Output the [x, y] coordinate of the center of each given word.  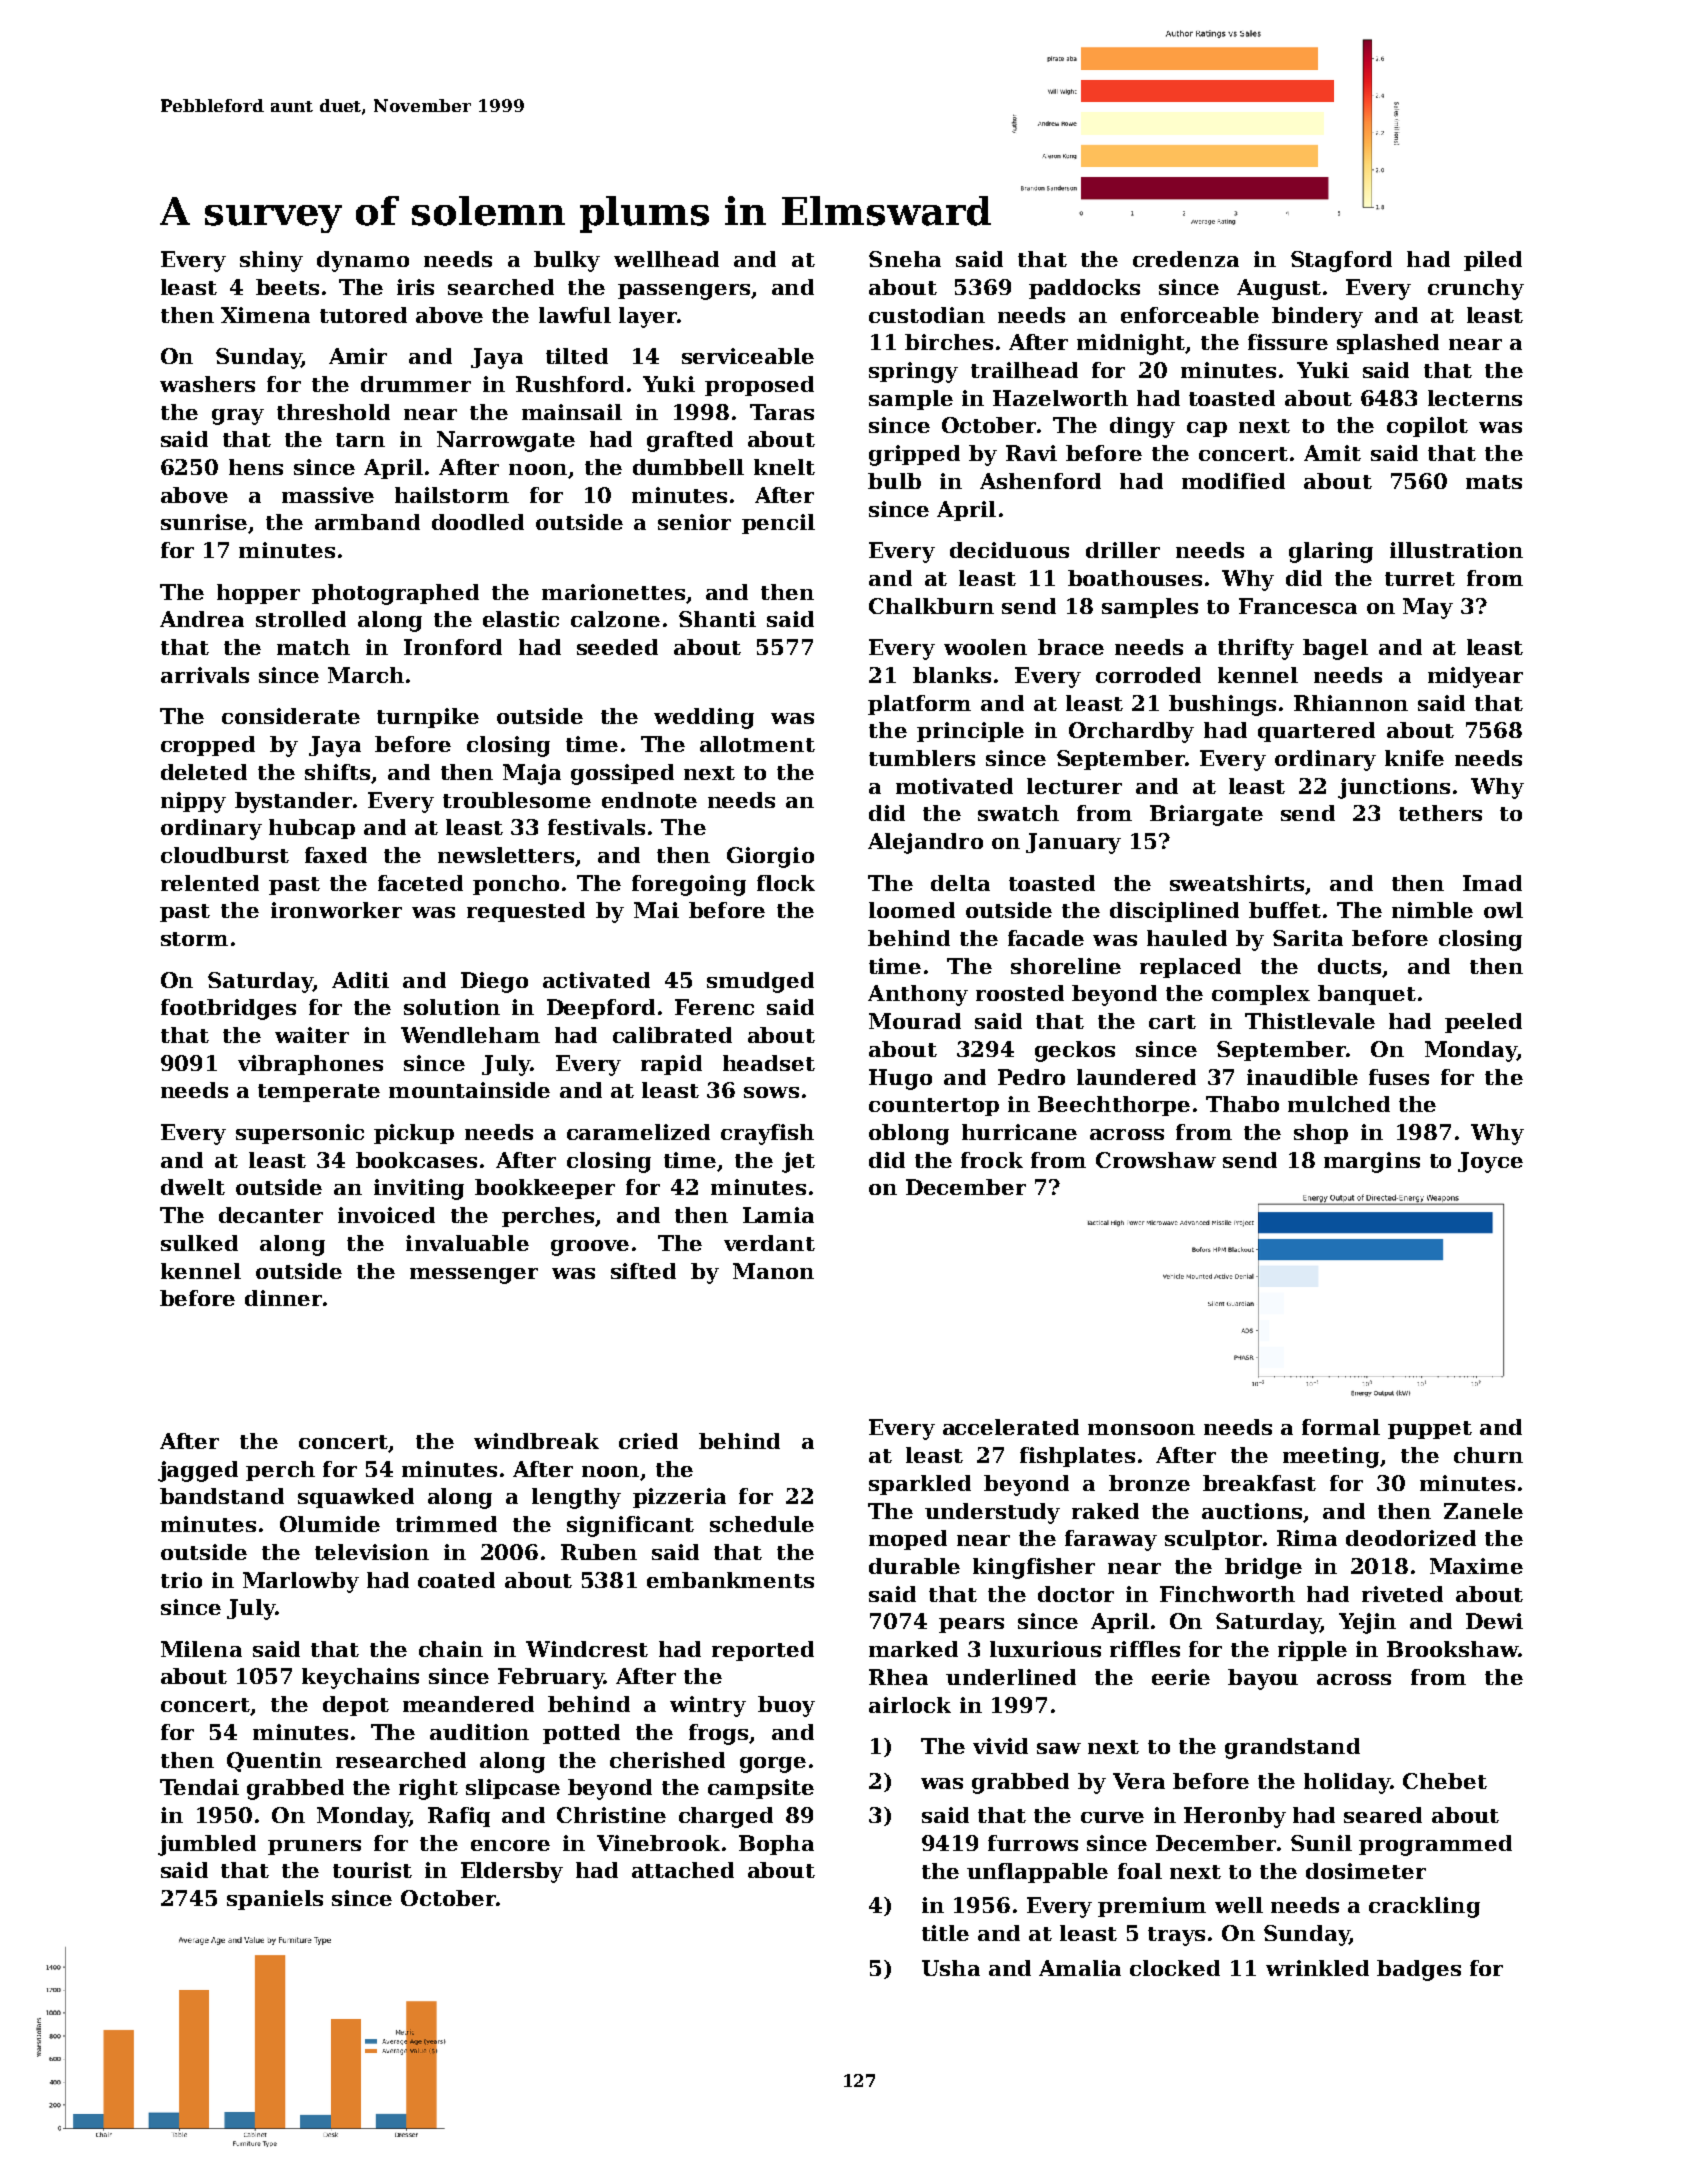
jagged [198, 1471]
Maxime [1476, 1566]
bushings [1222, 705]
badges [1419, 1970]
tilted [577, 356]
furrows [1033, 1843]
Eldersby [512, 1872]
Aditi [360, 980]
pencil [778, 524]
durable [914, 1566]
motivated [954, 786]
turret [1420, 579]
